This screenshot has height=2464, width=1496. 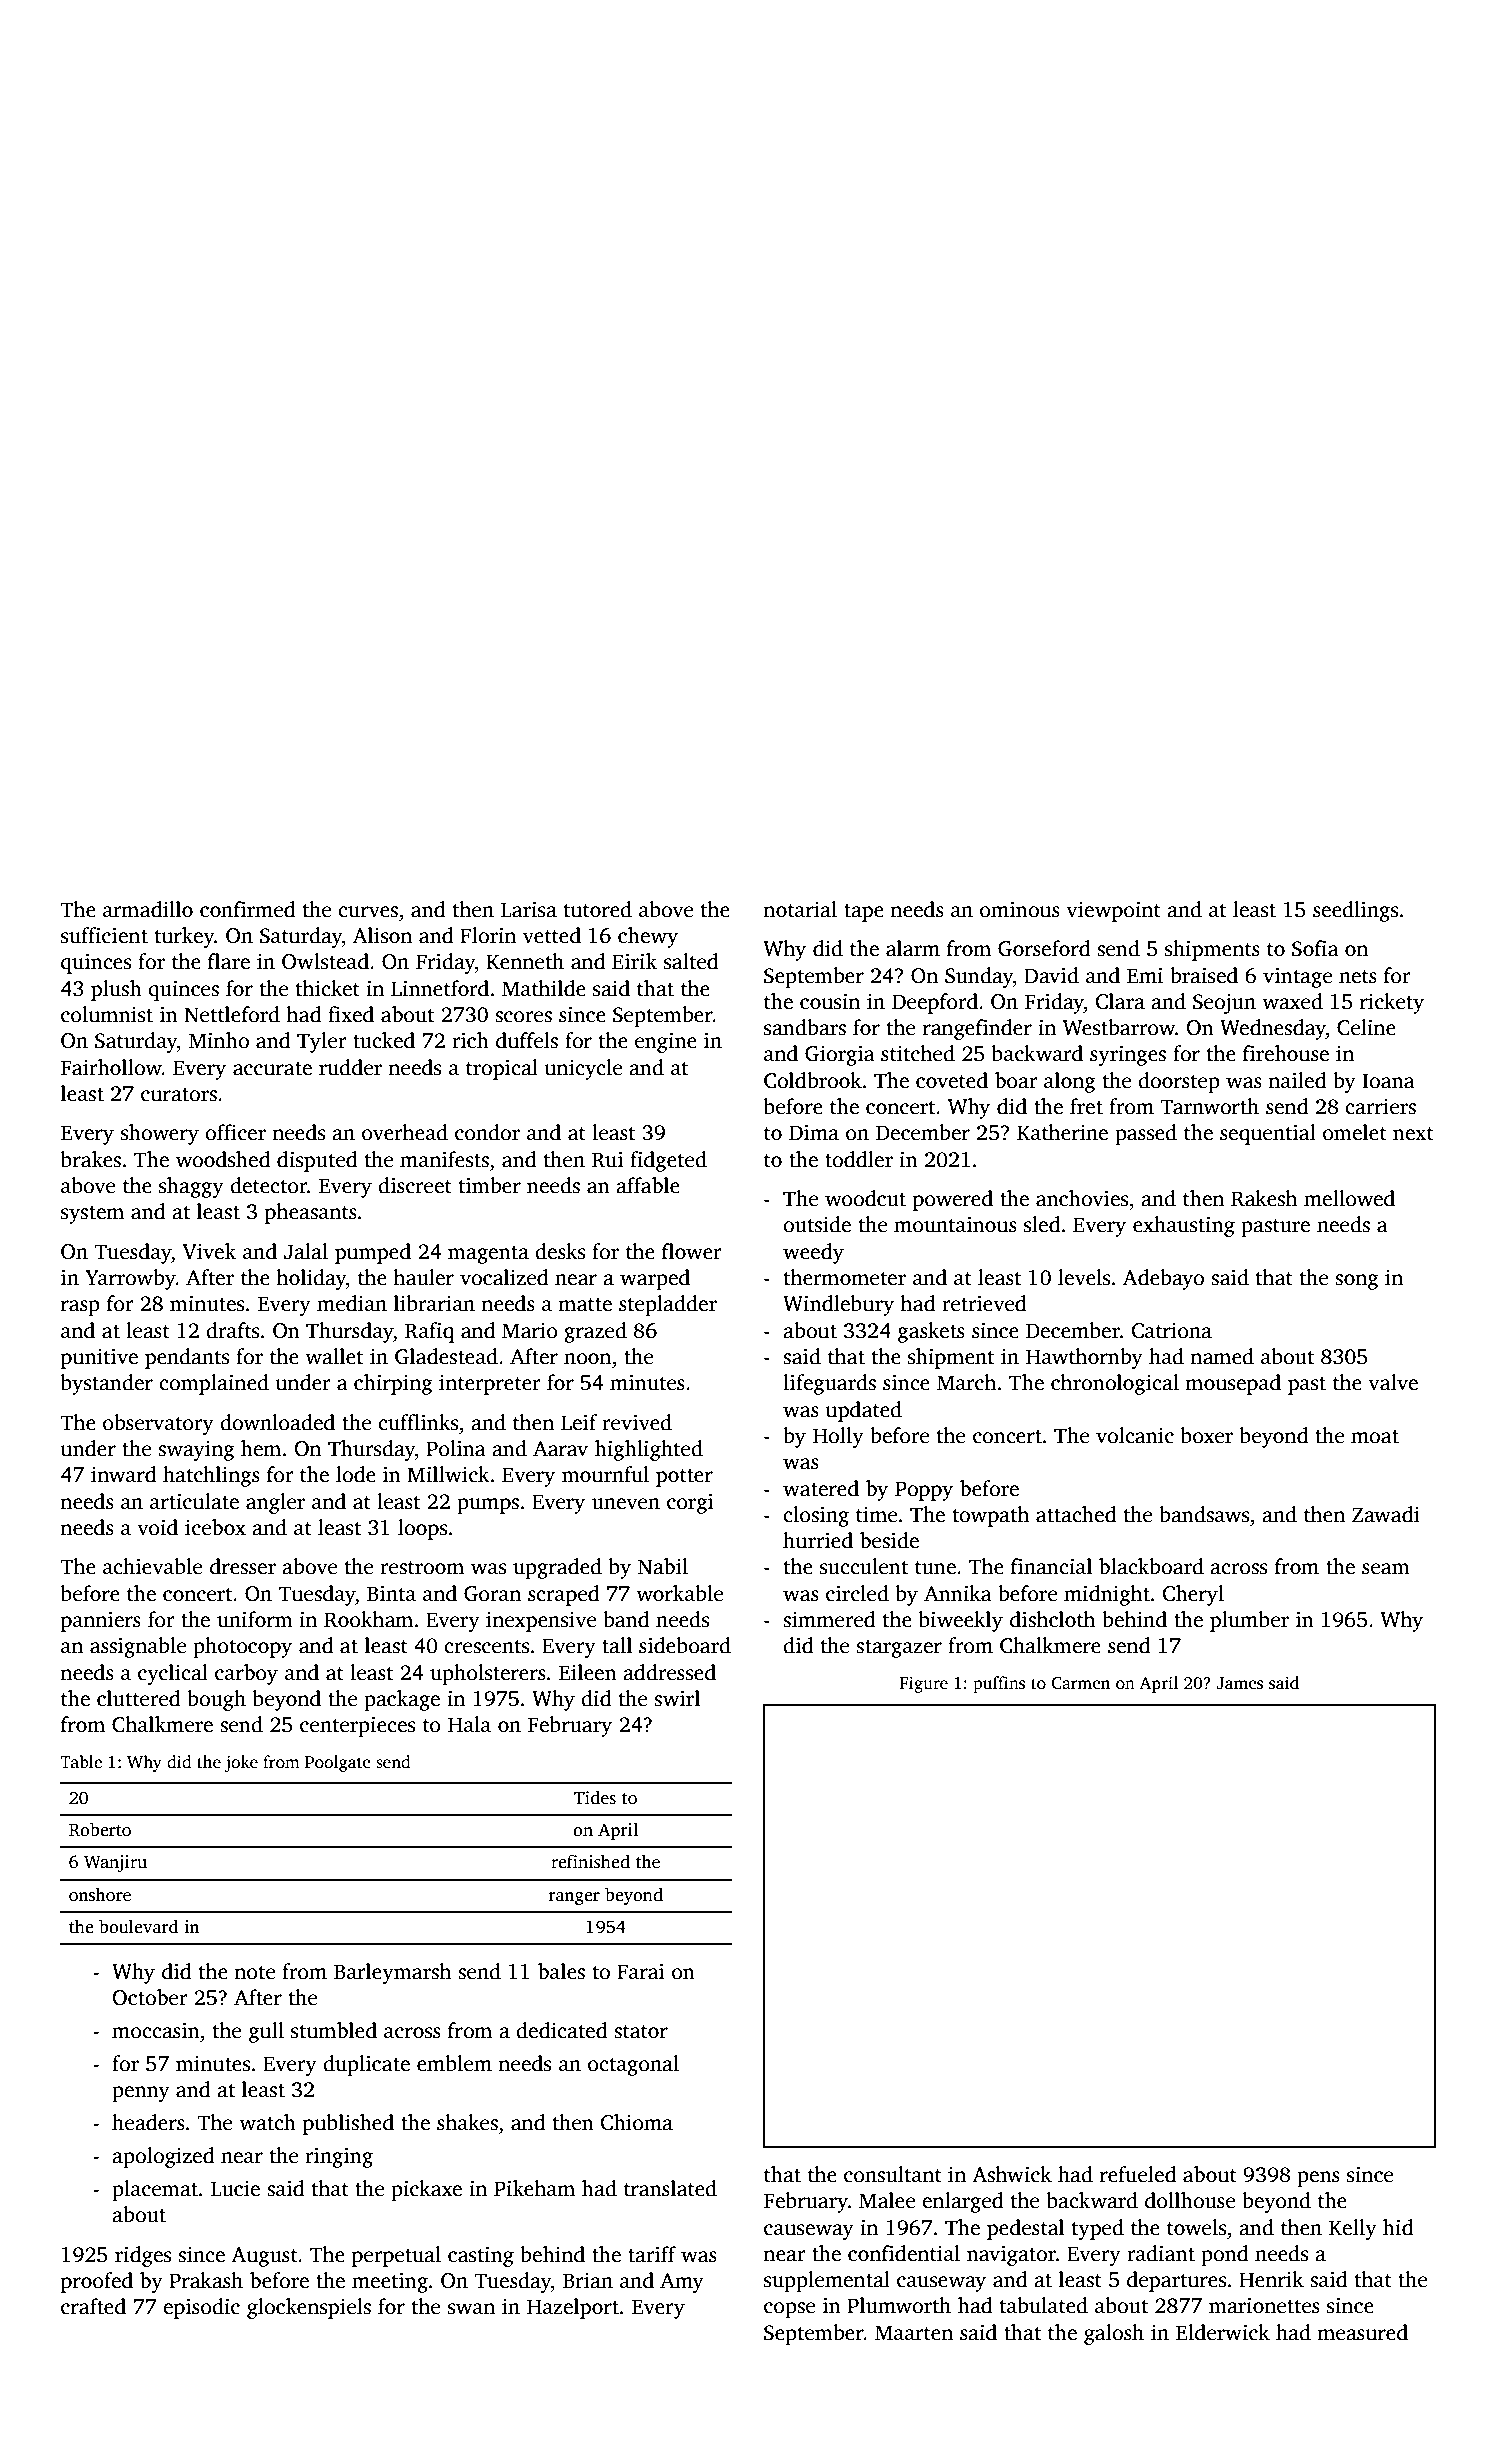 What do you see at coordinates (587, 1359) in the screenshot?
I see `noon` at bounding box center [587, 1359].
